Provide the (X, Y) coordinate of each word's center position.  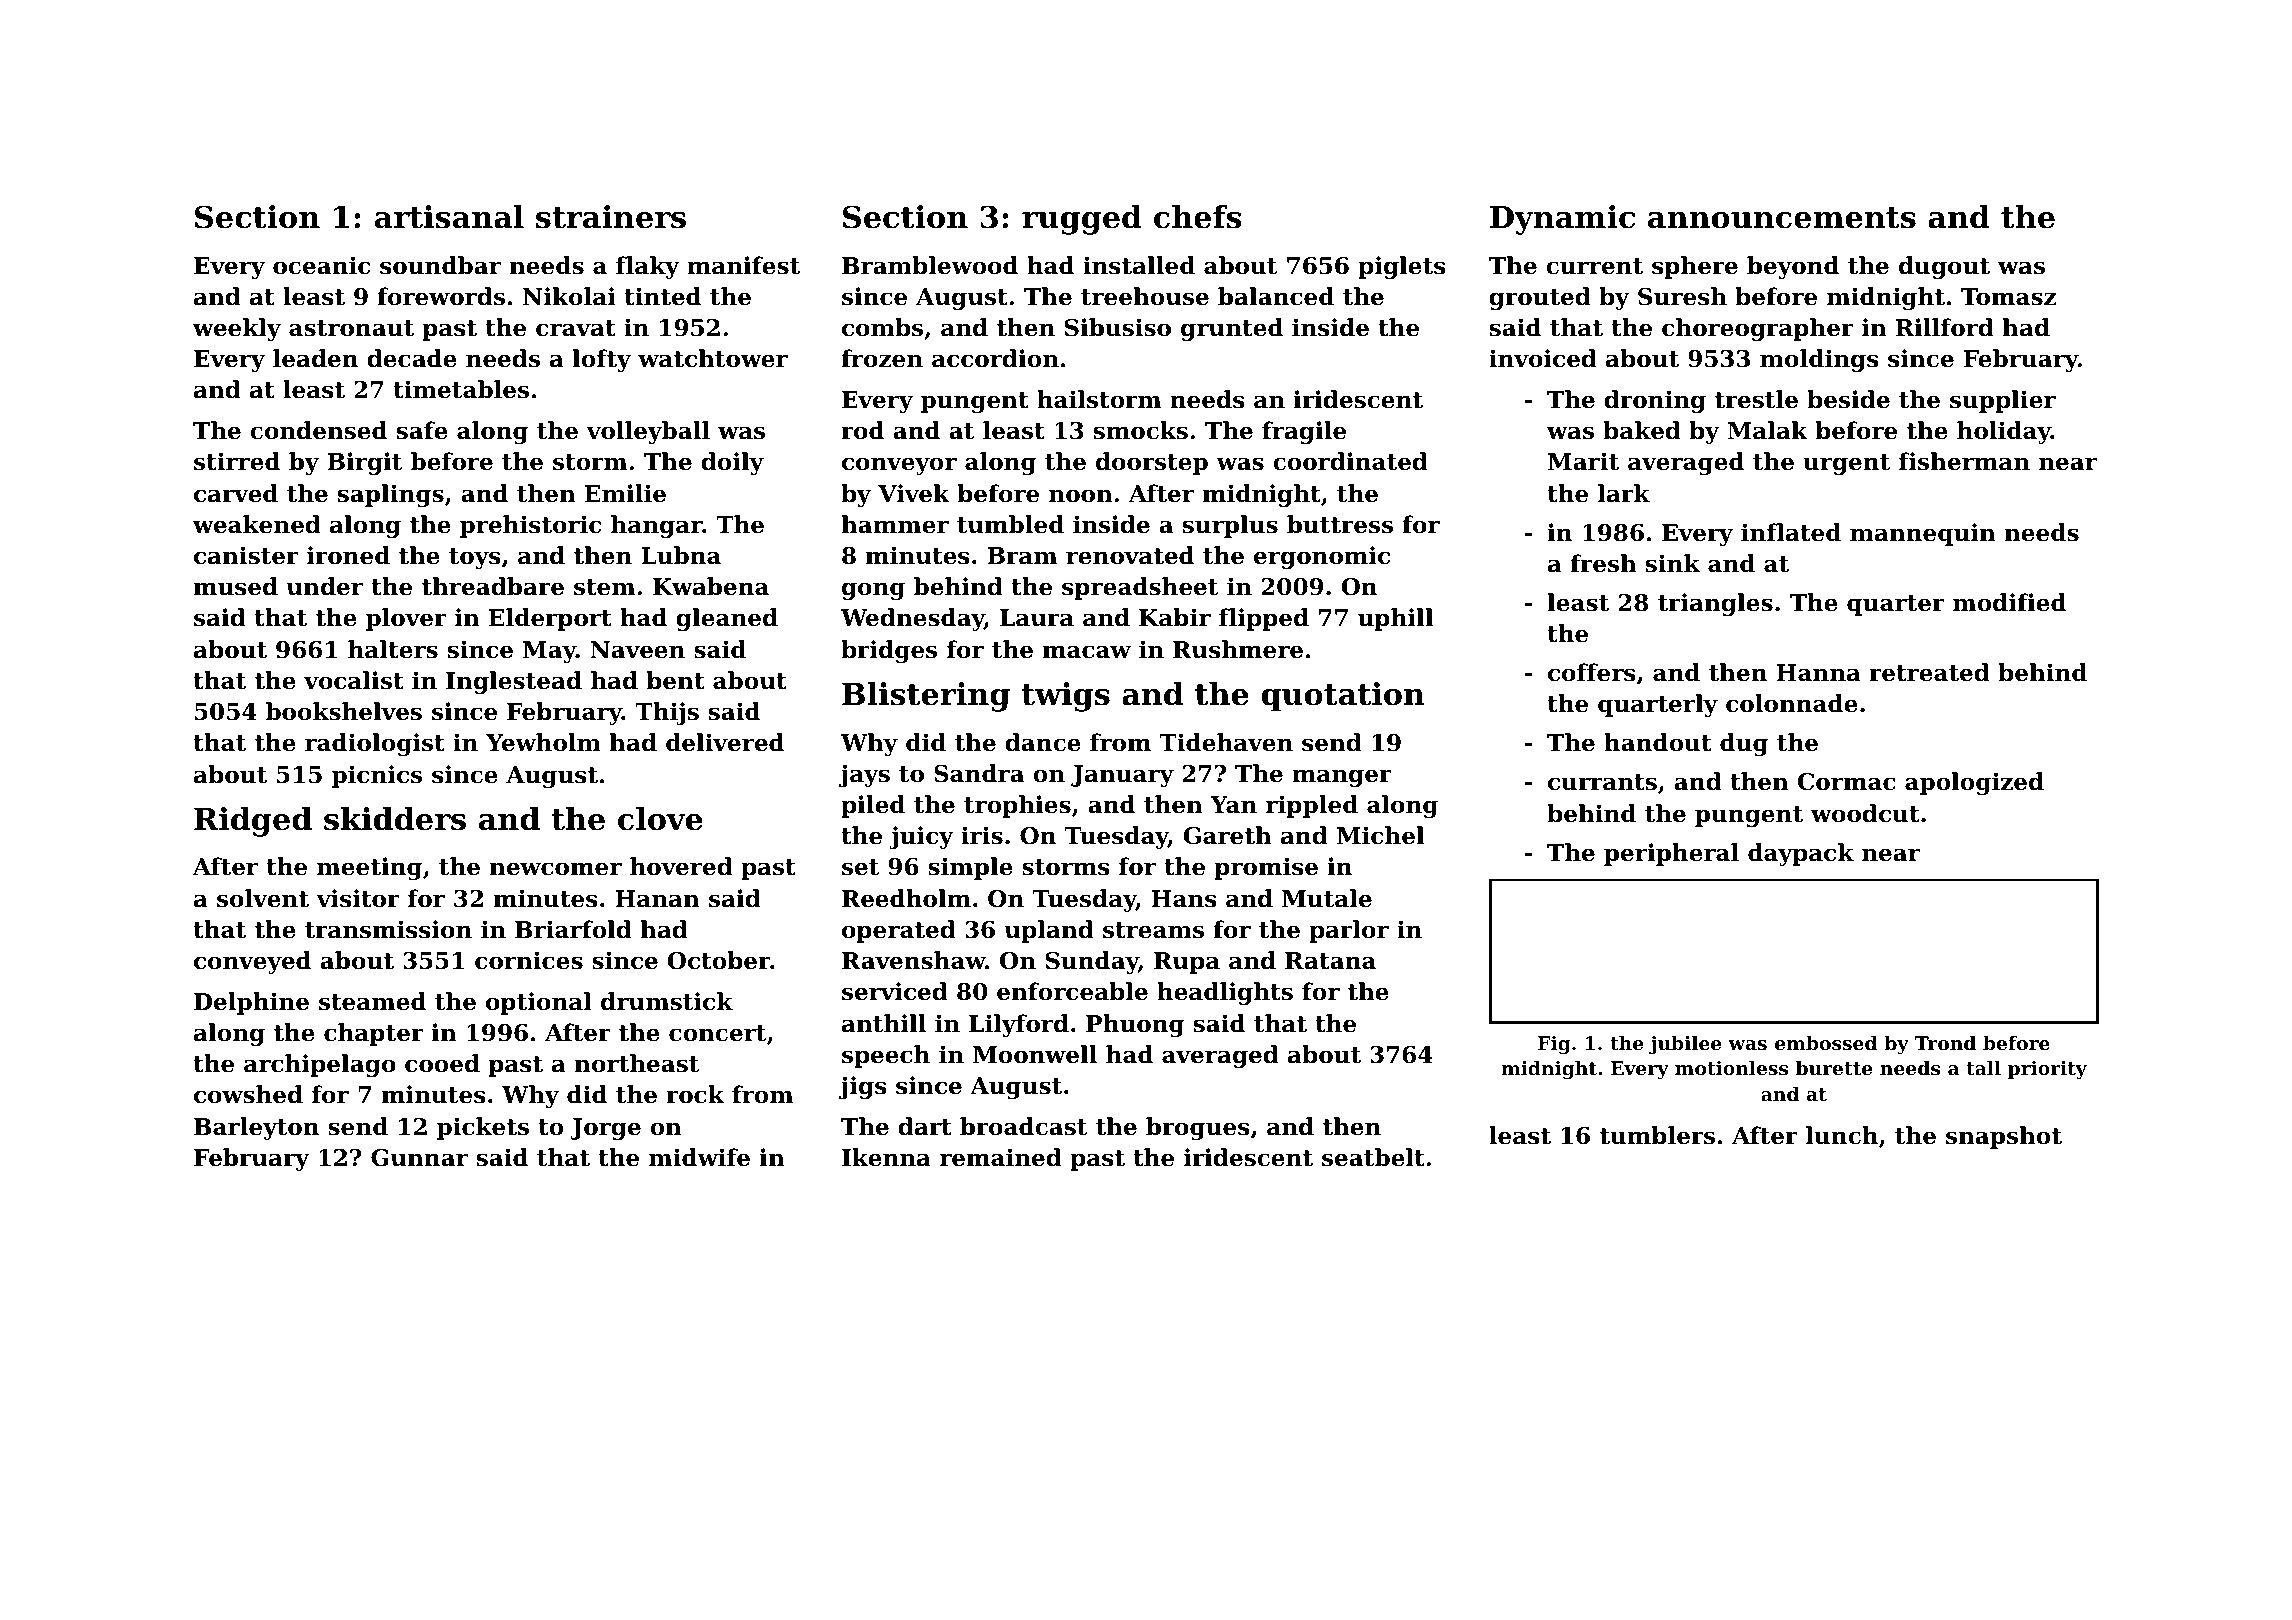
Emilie (625, 493)
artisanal (449, 217)
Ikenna (886, 1157)
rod (862, 430)
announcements (1782, 218)
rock (695, 1094)
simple (970, 868)
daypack (1801, 854)
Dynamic (1562, 220)
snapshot (2004, 1137)
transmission (388, 929)
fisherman (1964, 461)
